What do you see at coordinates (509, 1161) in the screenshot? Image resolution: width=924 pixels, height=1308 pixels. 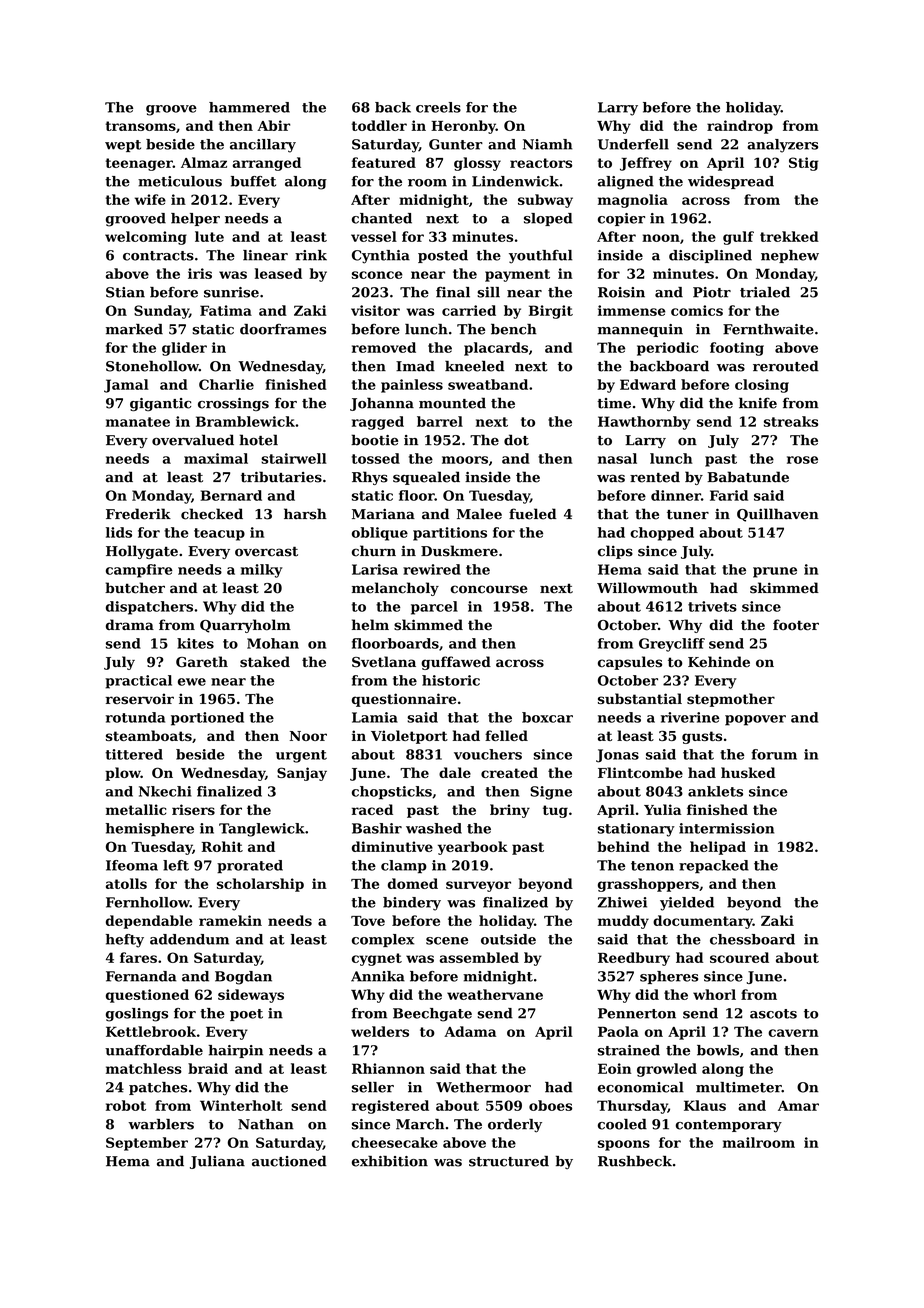 I see `structured` at bounding box center [509, 1161].
